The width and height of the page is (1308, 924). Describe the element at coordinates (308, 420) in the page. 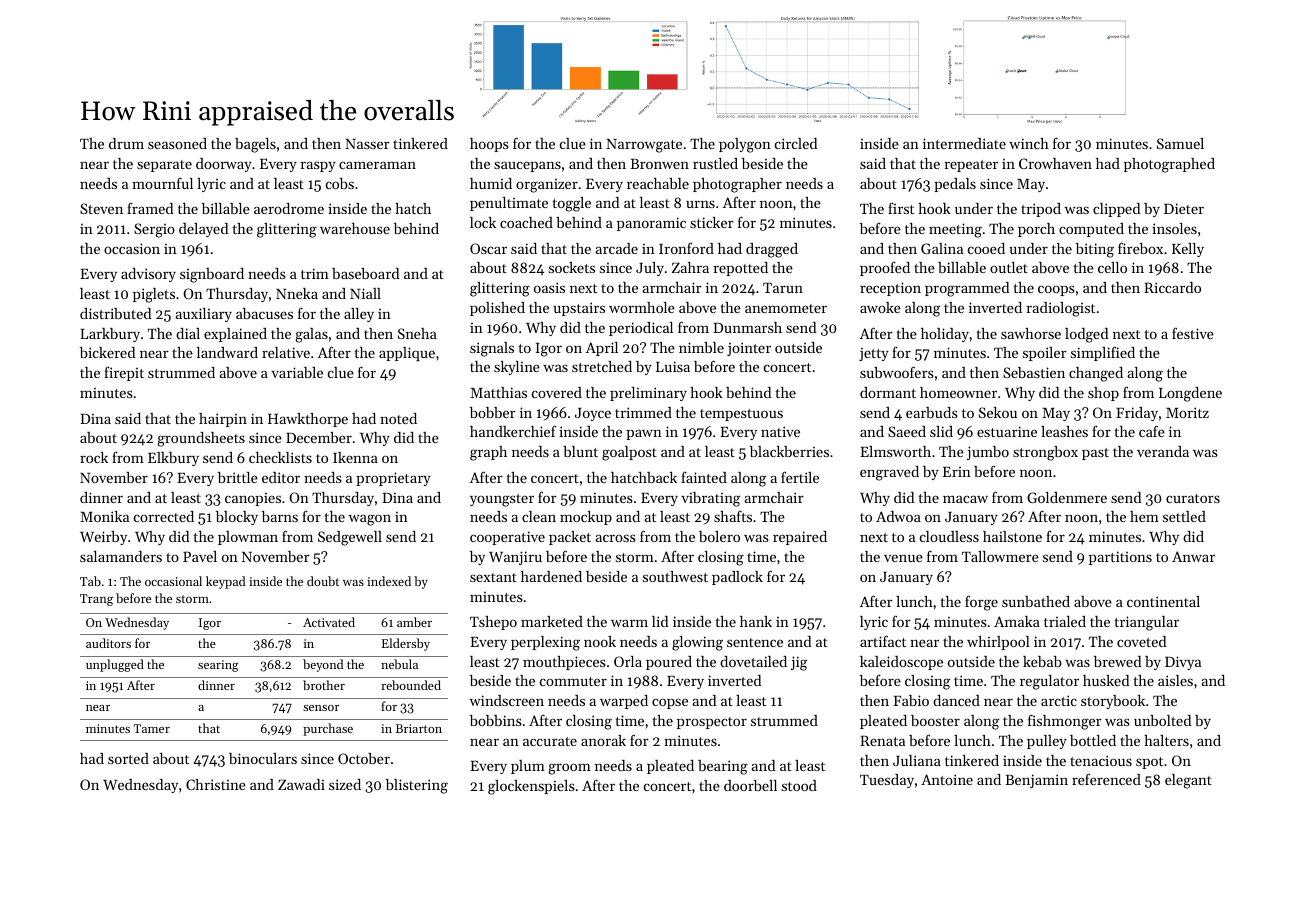

I see `Hawkthorpe` at that location.
